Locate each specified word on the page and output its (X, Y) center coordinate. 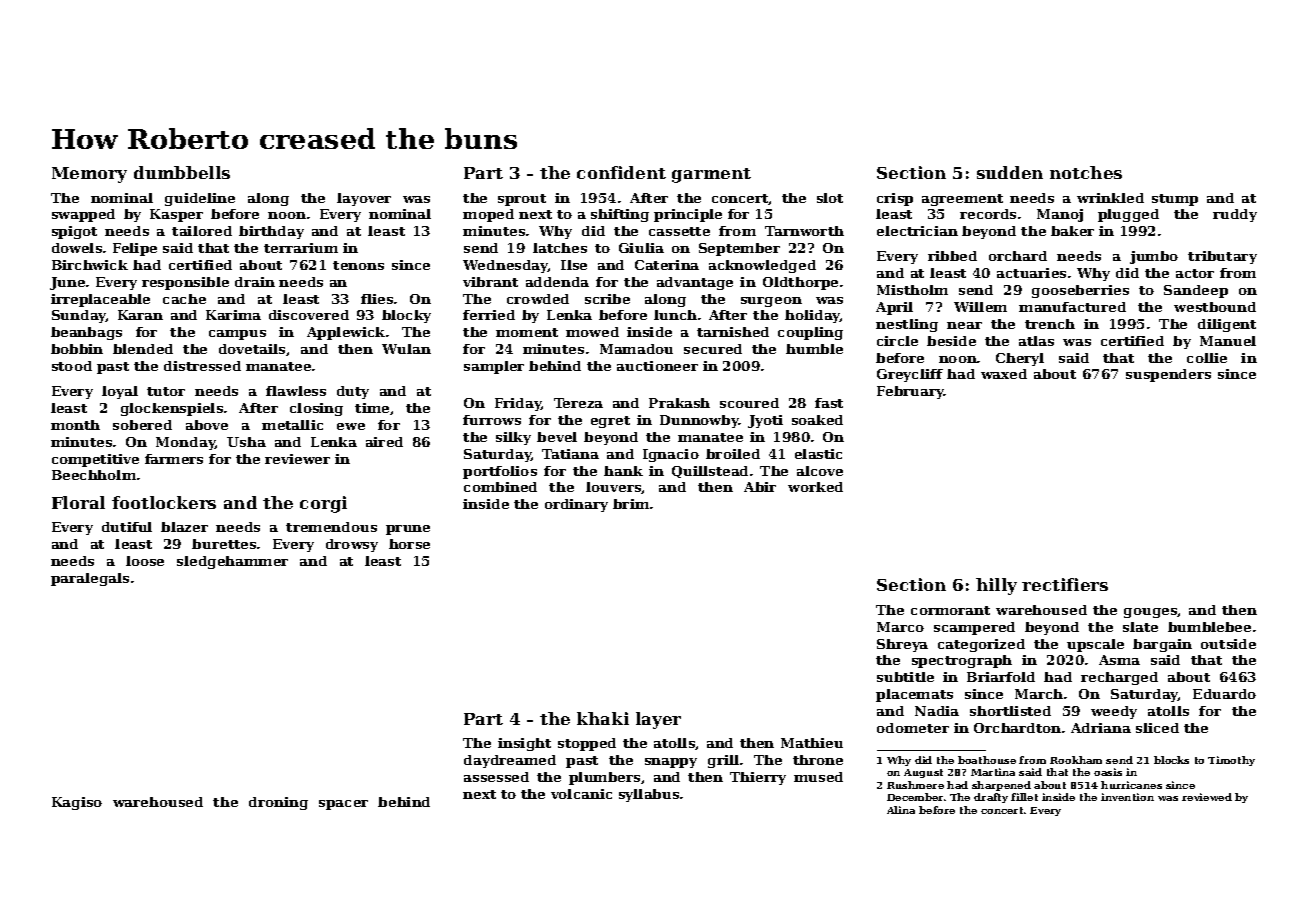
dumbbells (182, 172)
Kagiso (77, 803)
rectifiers (1065, 584)
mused (818, 777)
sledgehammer (232, 562)
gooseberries (1080, 291)
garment (711, 175)
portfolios (500, 472)
